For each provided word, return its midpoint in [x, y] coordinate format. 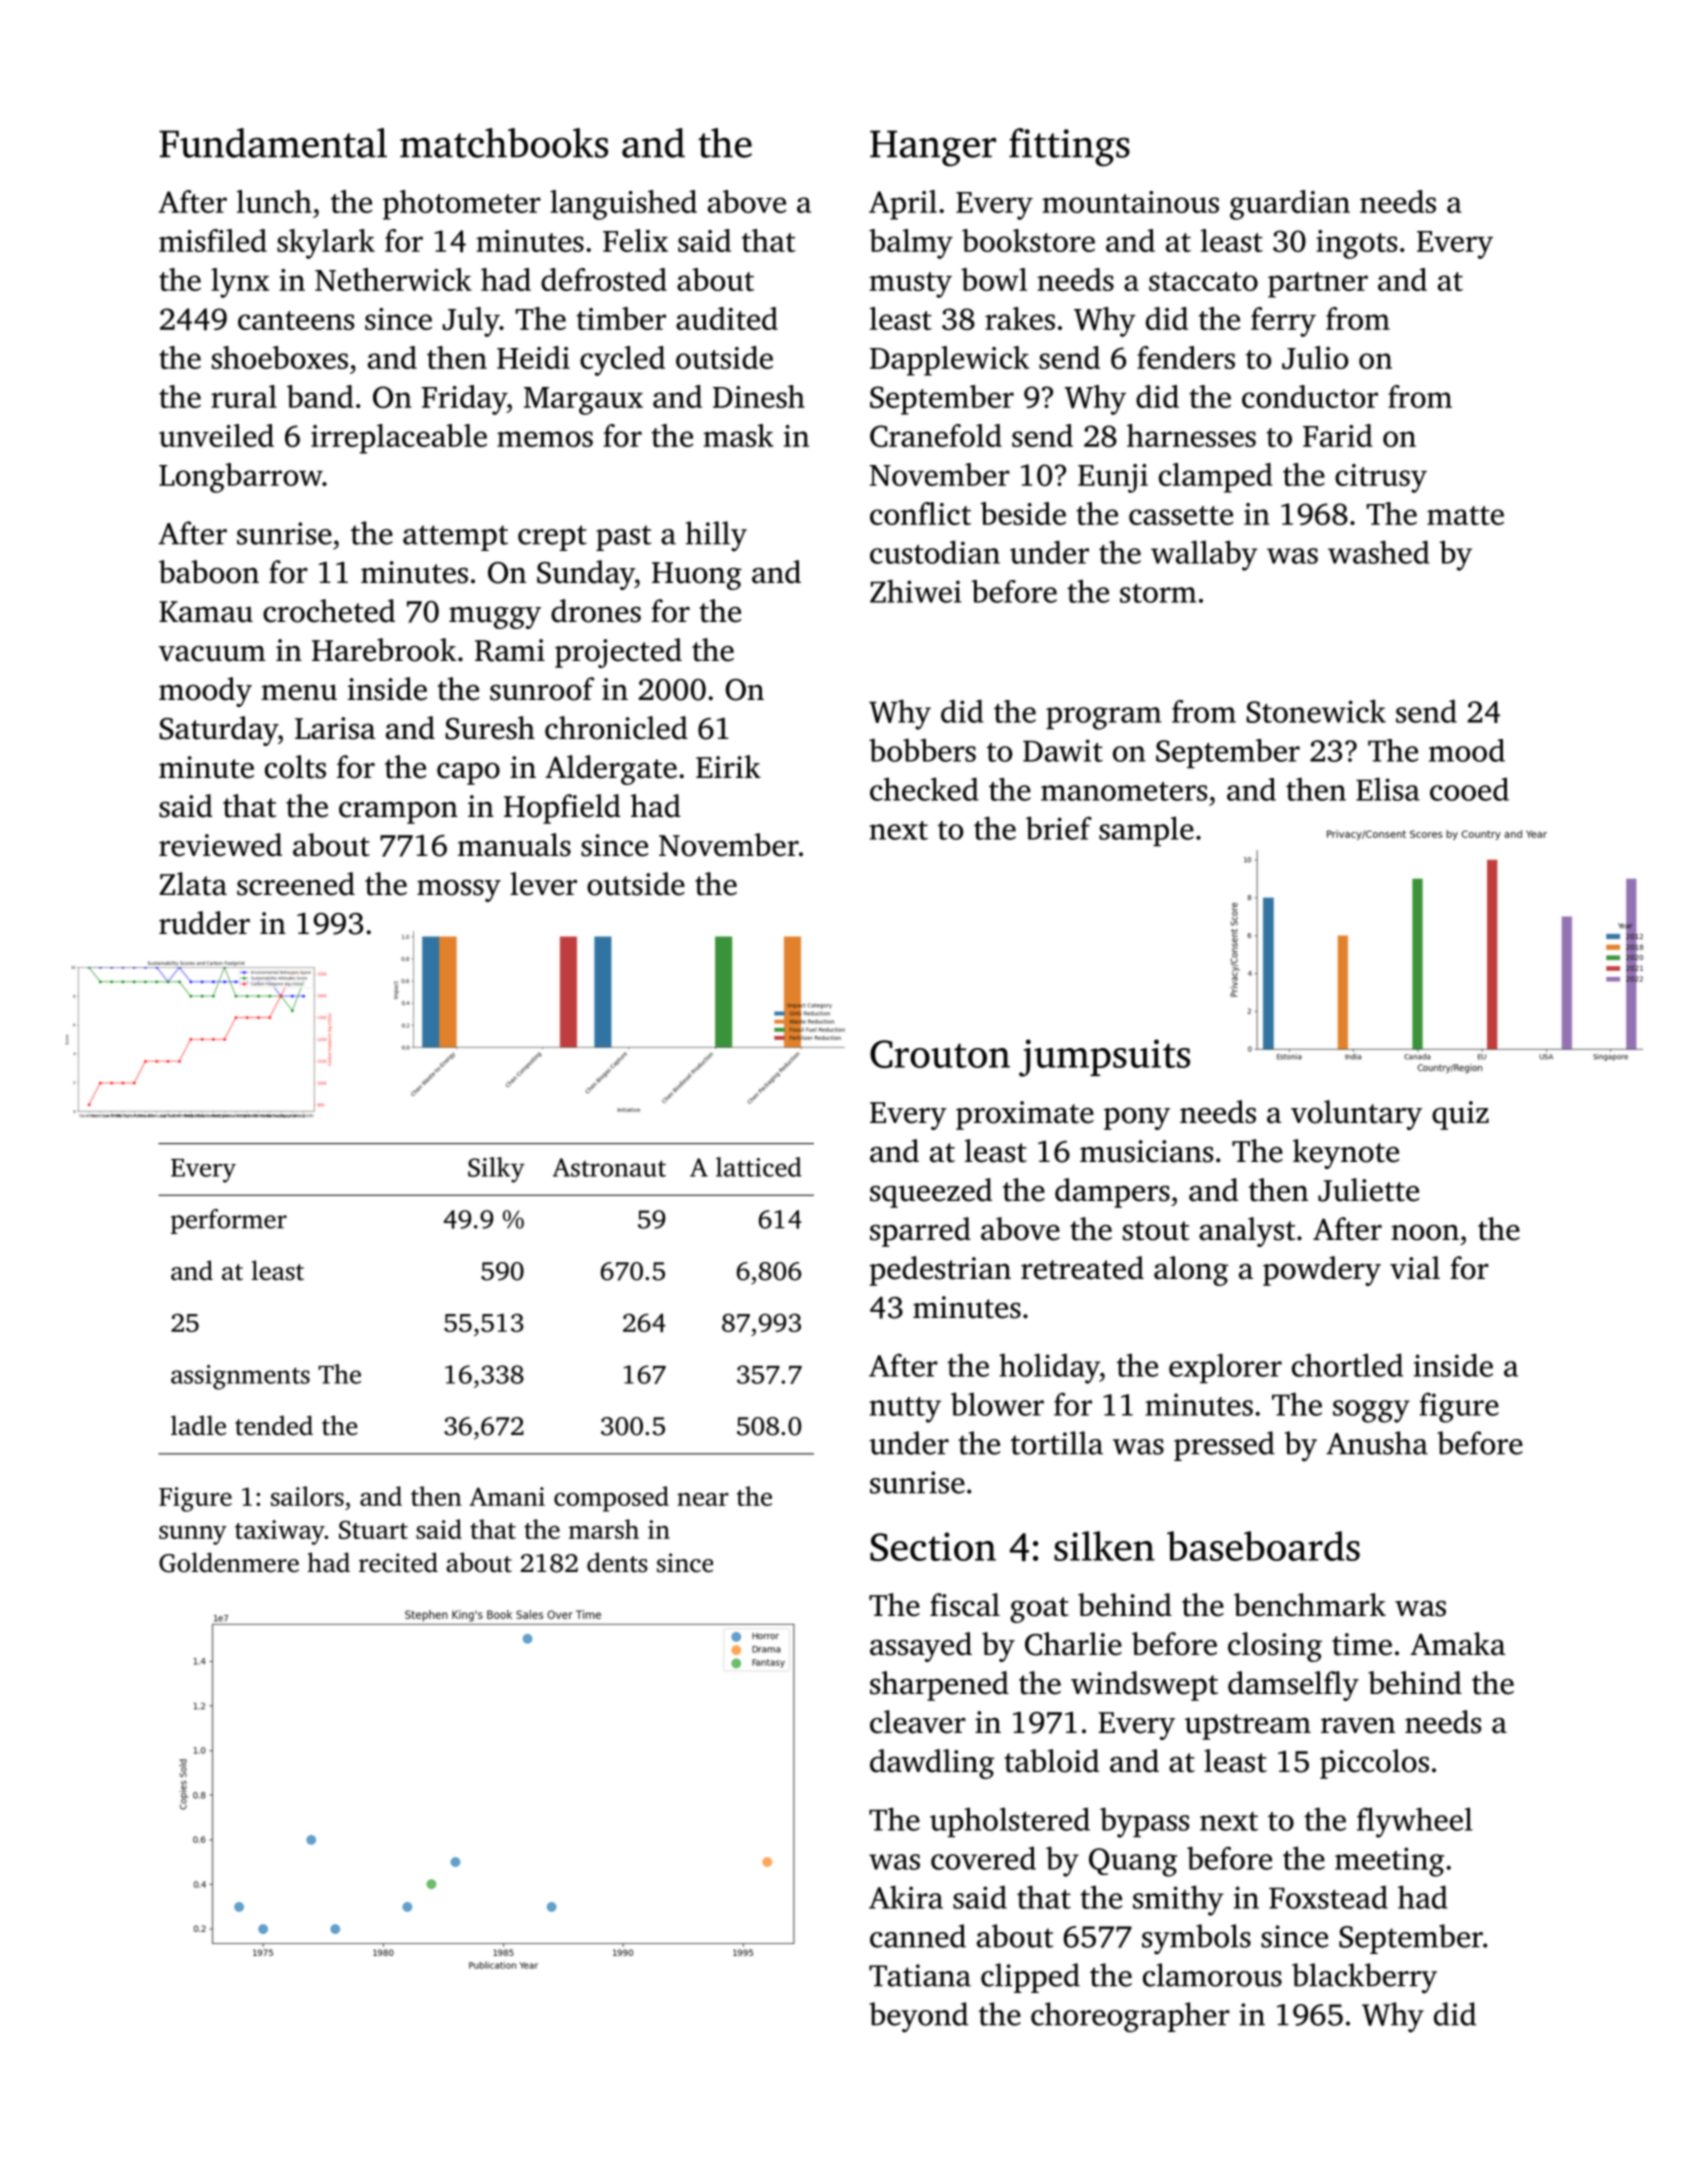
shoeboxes [280, 357]
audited [727, 318]
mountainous [1130, 202]
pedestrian [940, 1271]
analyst [1247, 1232]
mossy [459, 890]
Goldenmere [229, 1562]
